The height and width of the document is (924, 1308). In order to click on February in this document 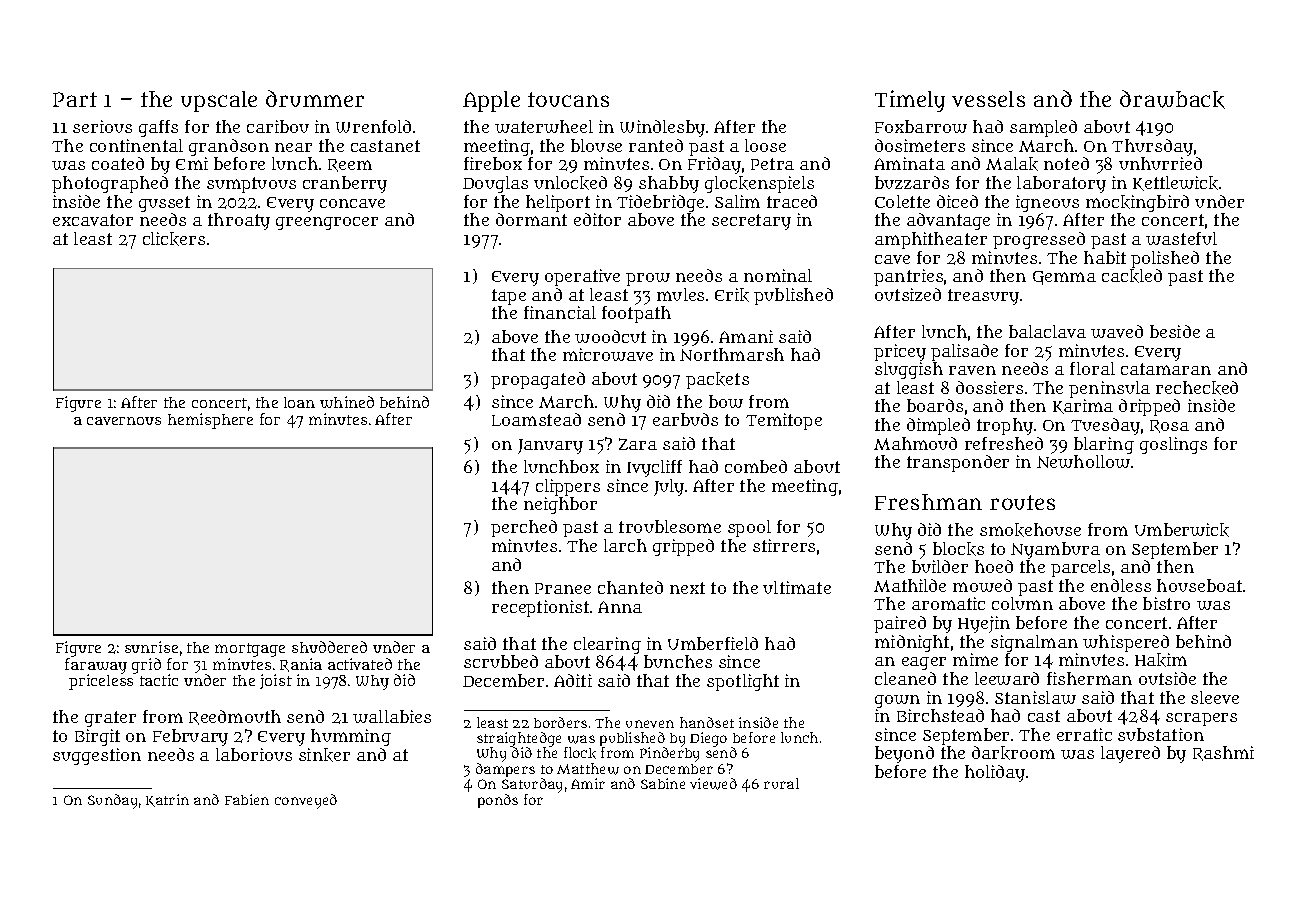, I will do `click(190, 737)`.
